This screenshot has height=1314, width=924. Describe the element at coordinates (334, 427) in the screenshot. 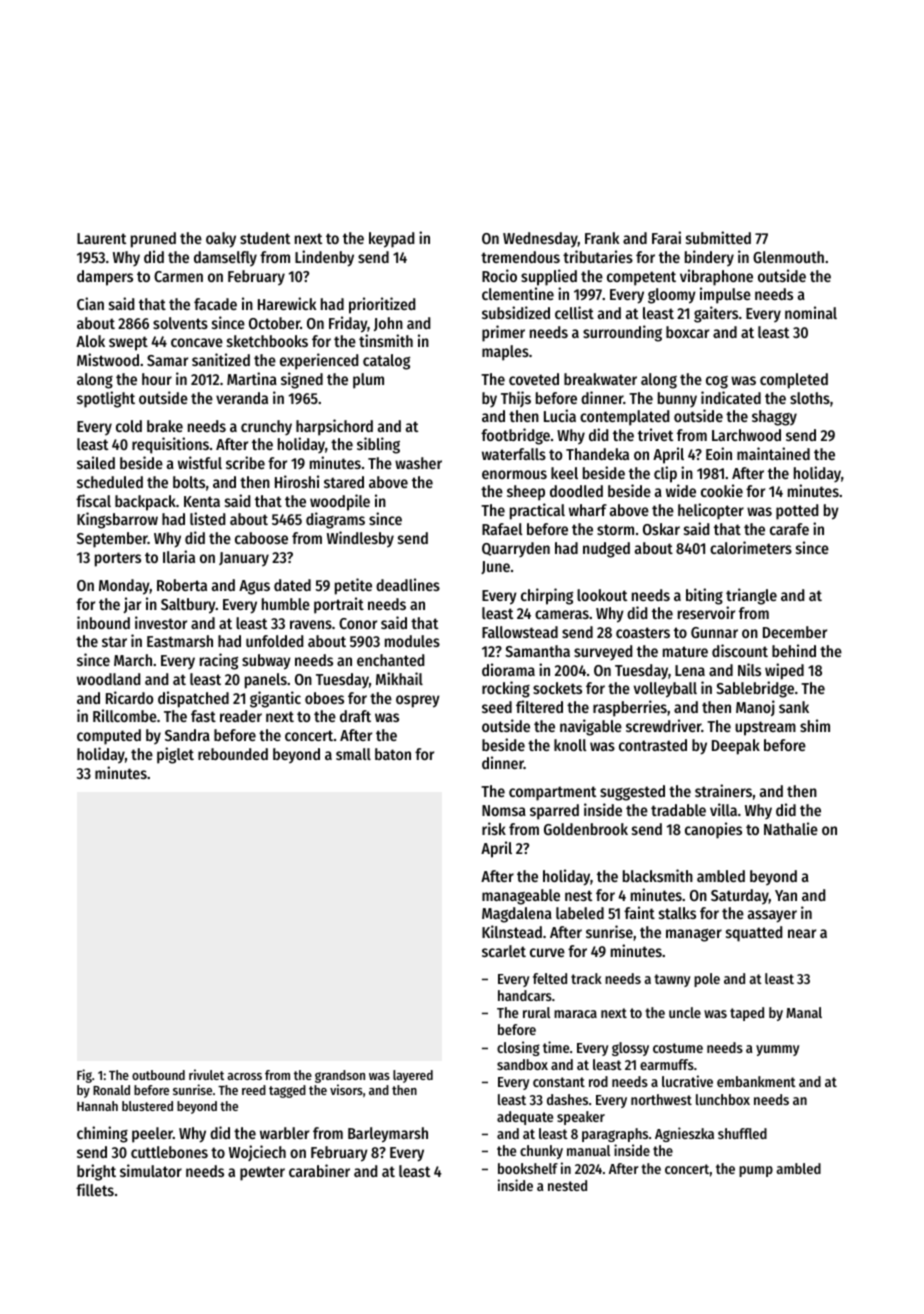

I see `harpsichord` at that location.
